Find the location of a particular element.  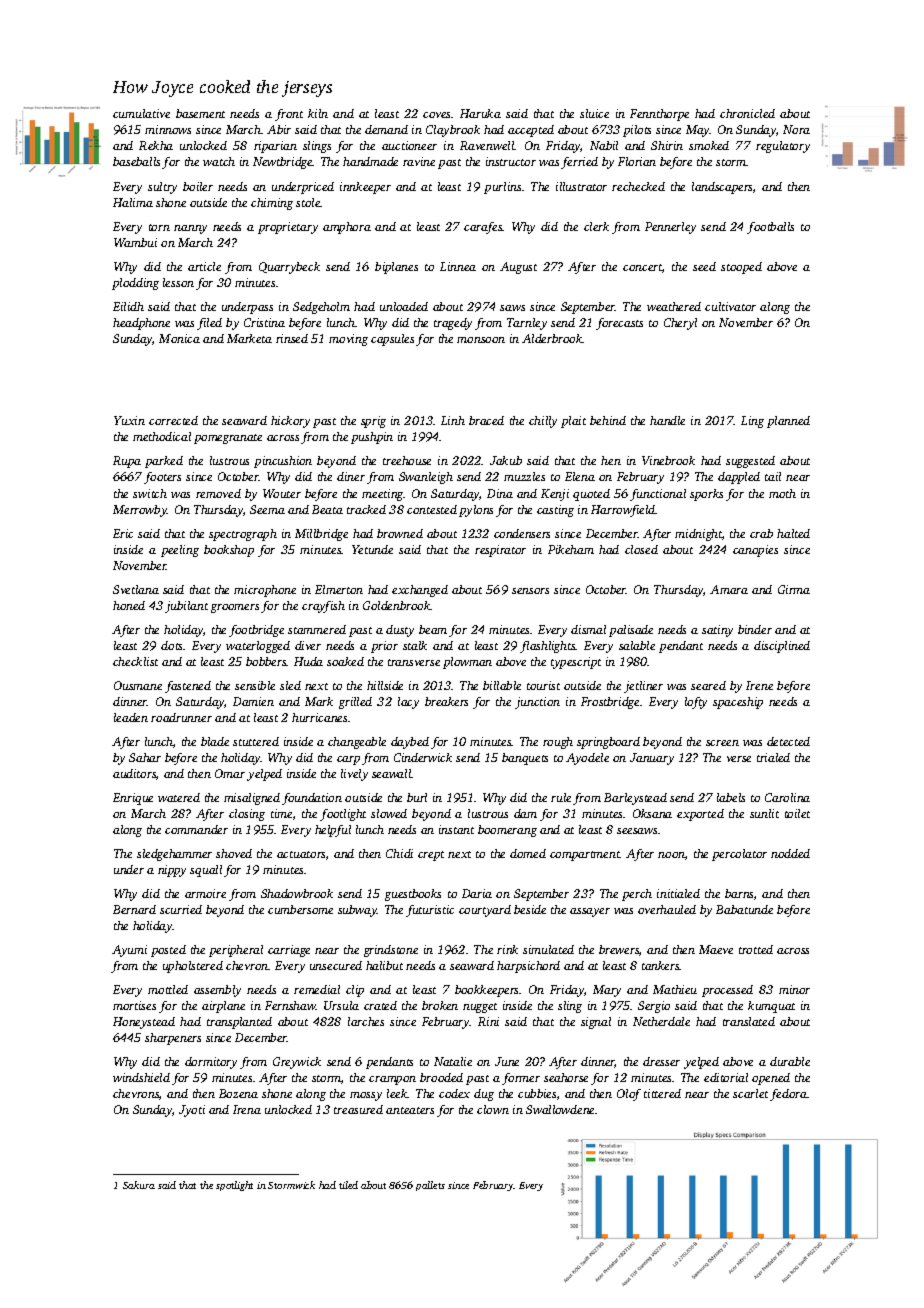

monsoon is located at coordinates (481, 340).
